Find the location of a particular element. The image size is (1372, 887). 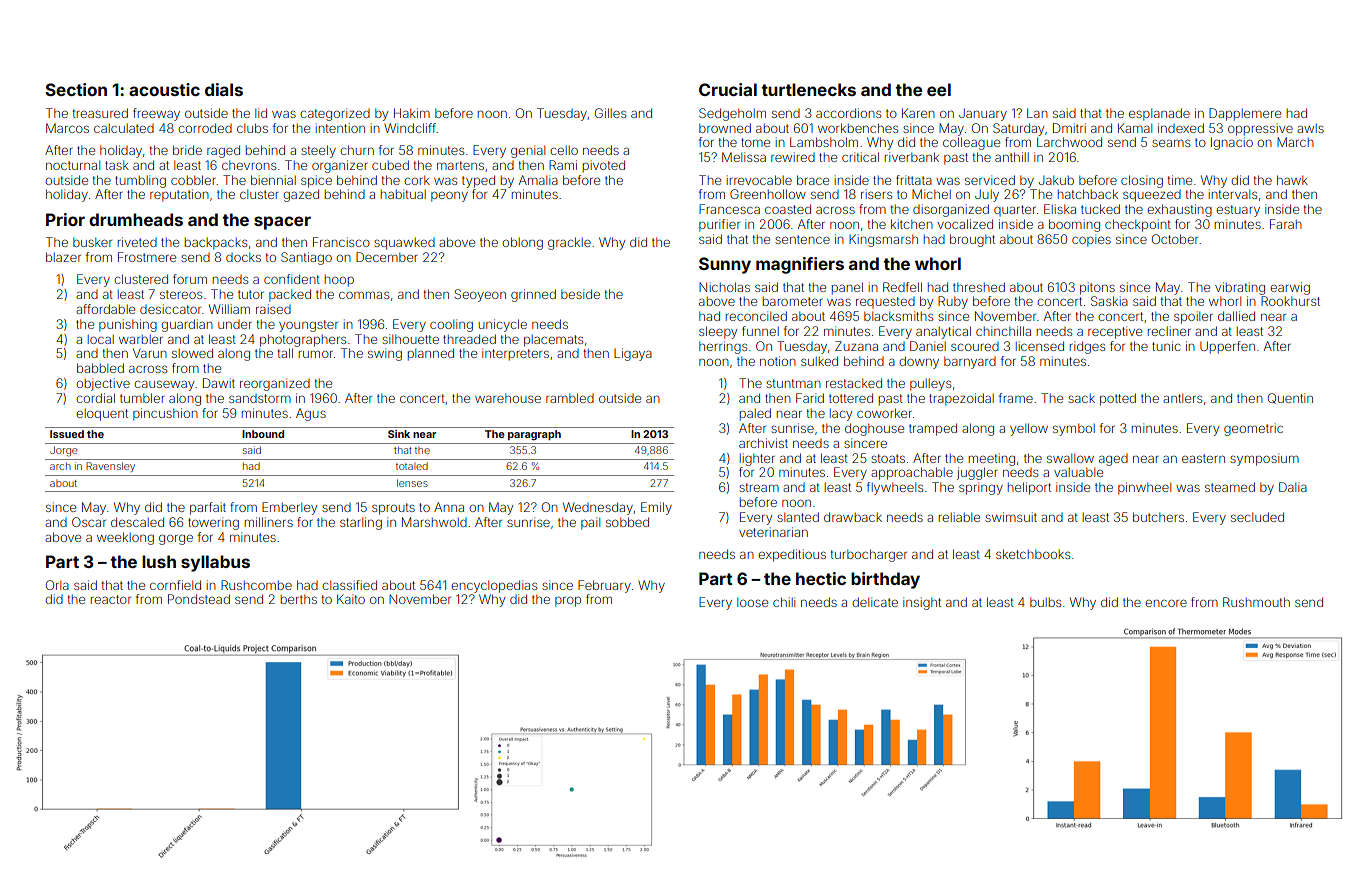

awls is located at coordinates (1310, 128).
